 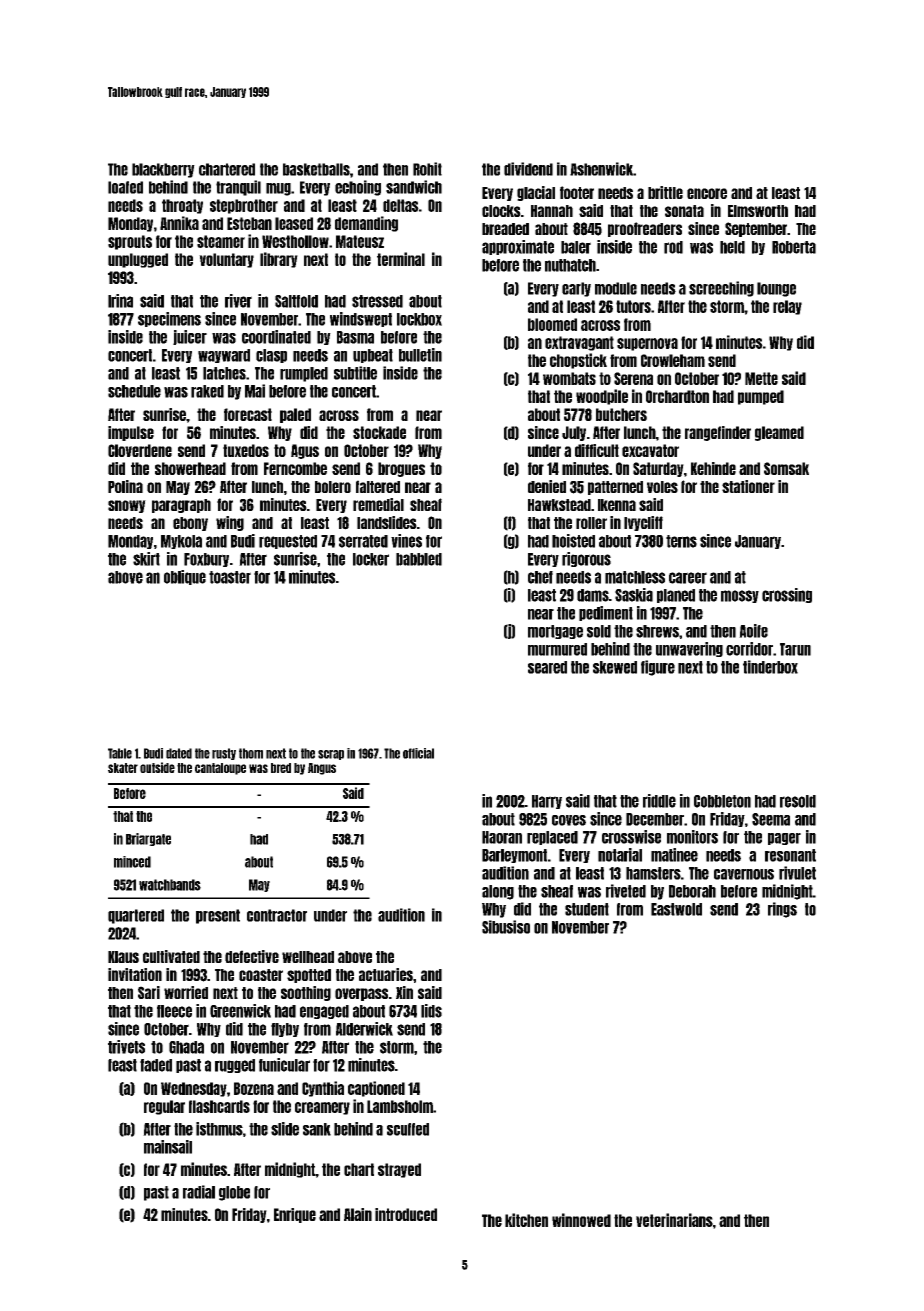 What do you see at coordinates (665, 192) in the screenshot?
I see `brittle` at bounding box center [665, 192].
